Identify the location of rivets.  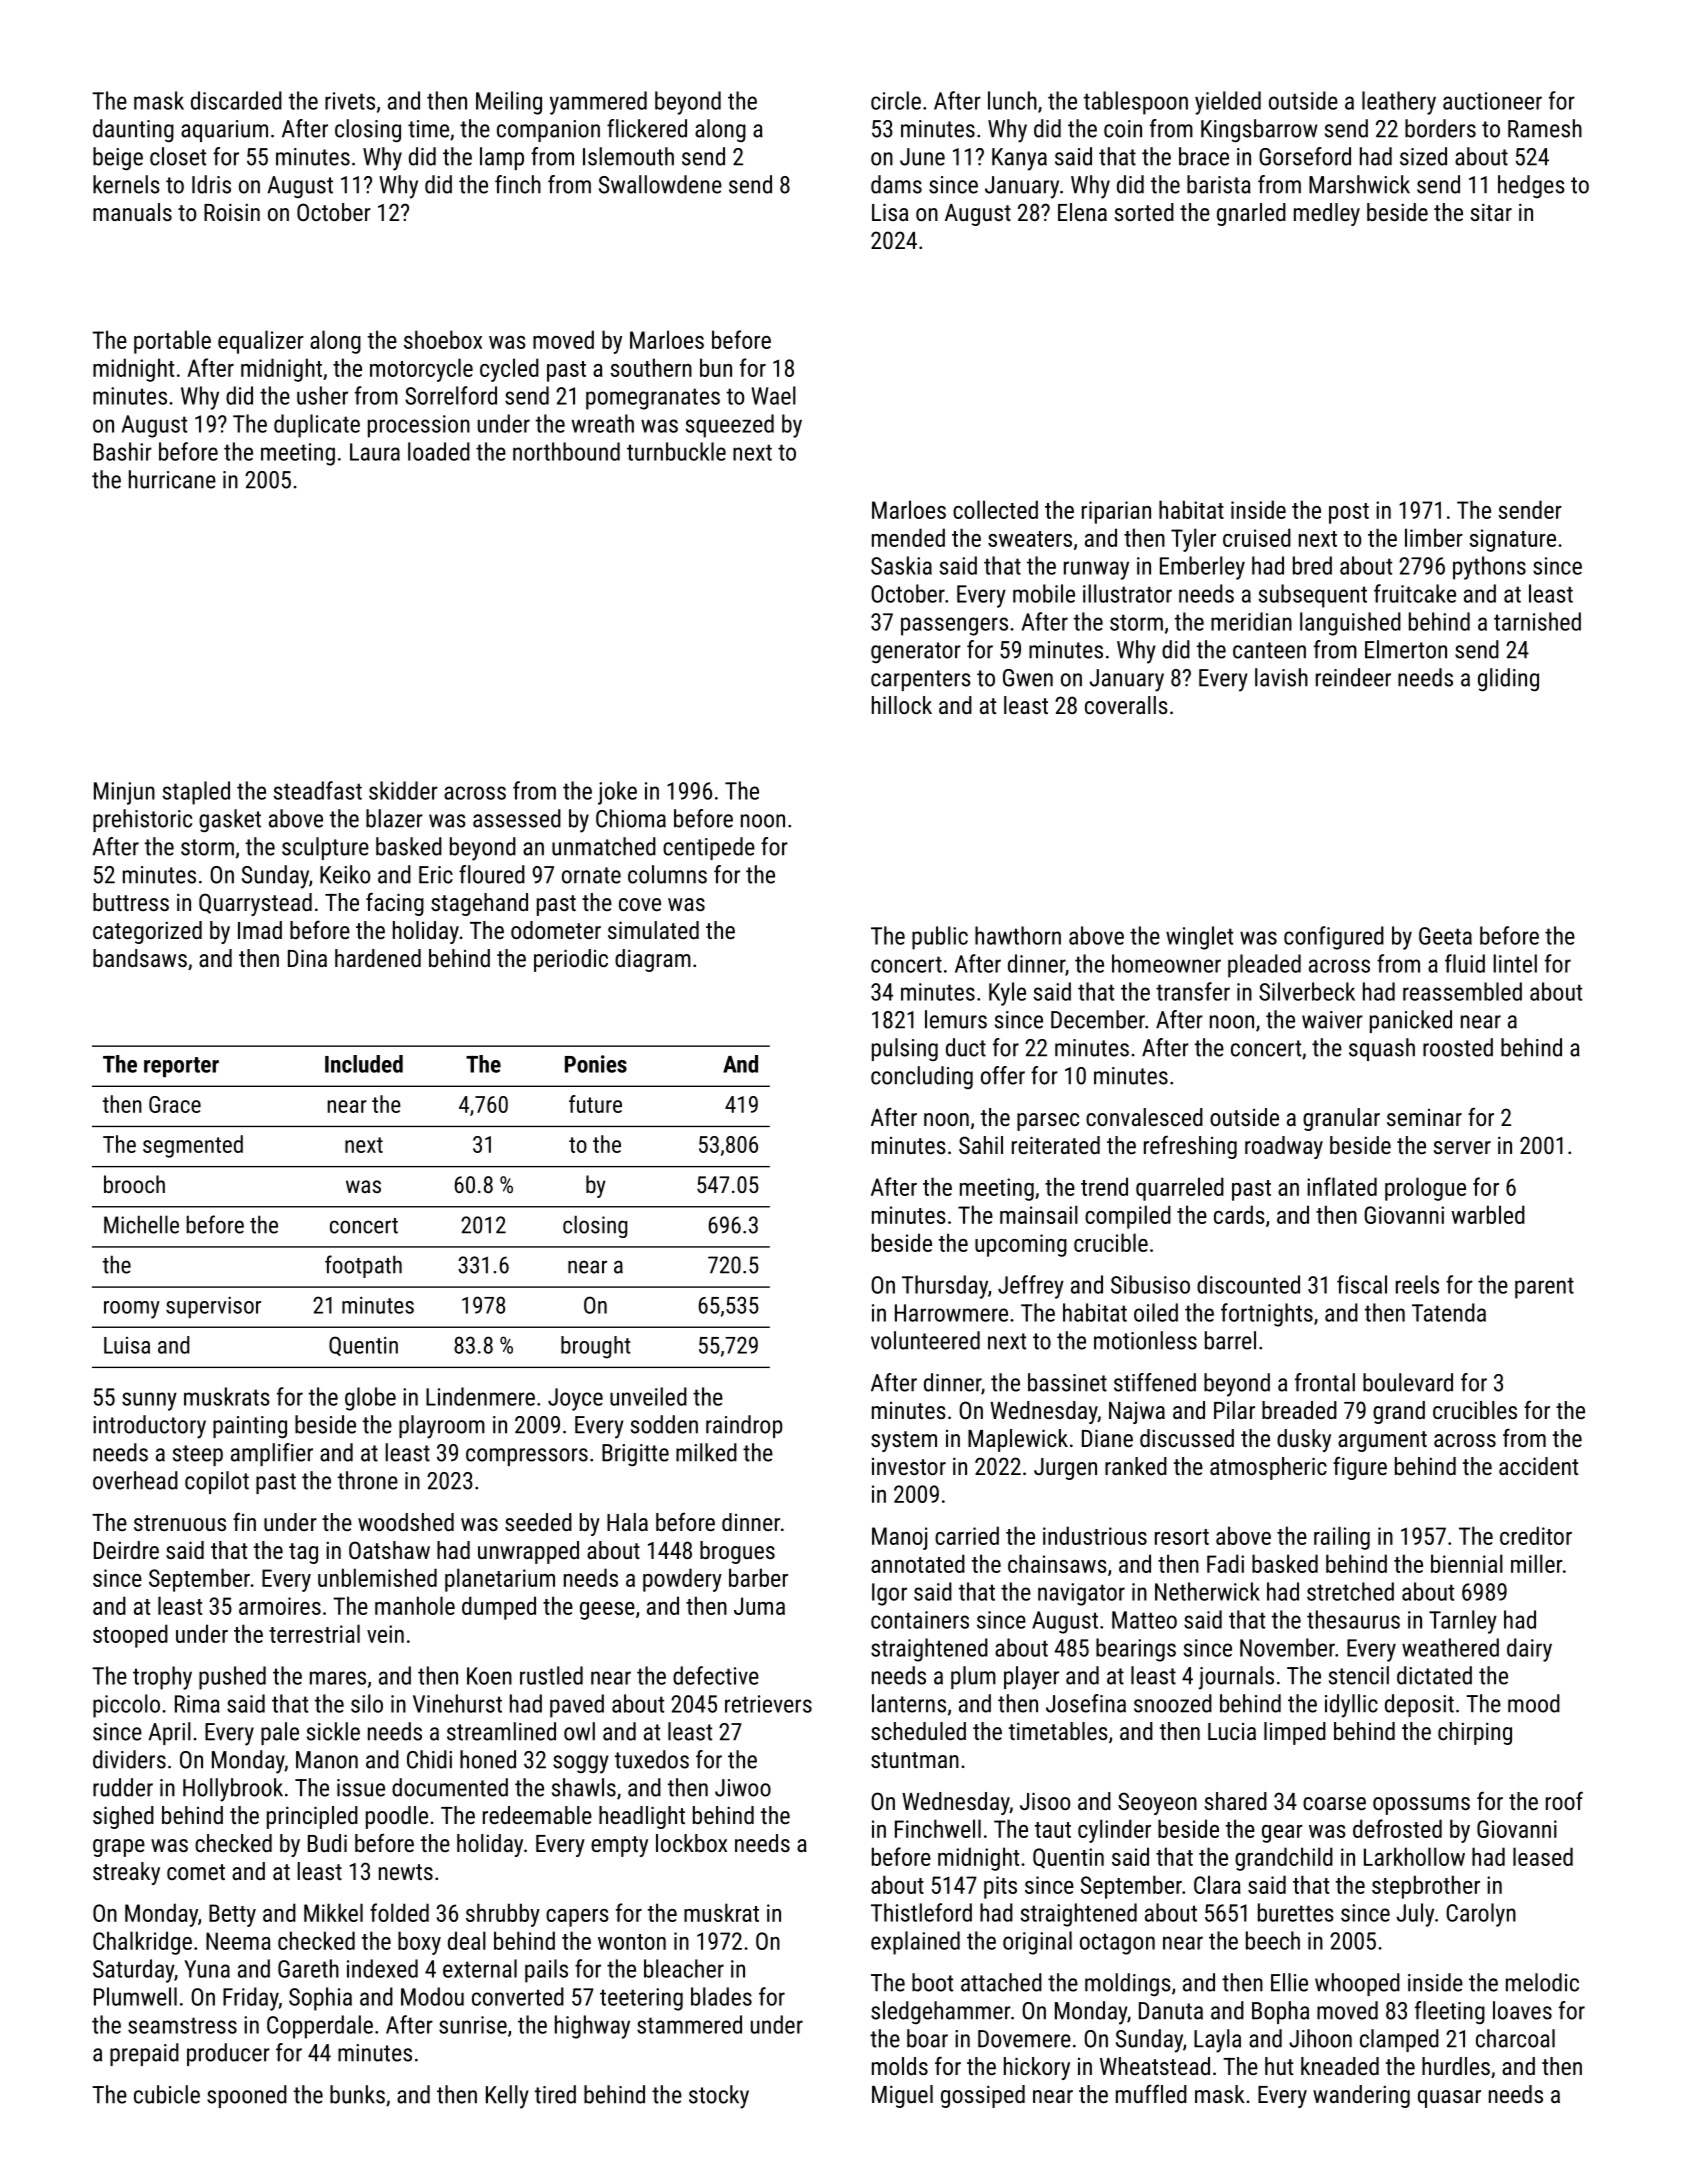
(350, 101).
